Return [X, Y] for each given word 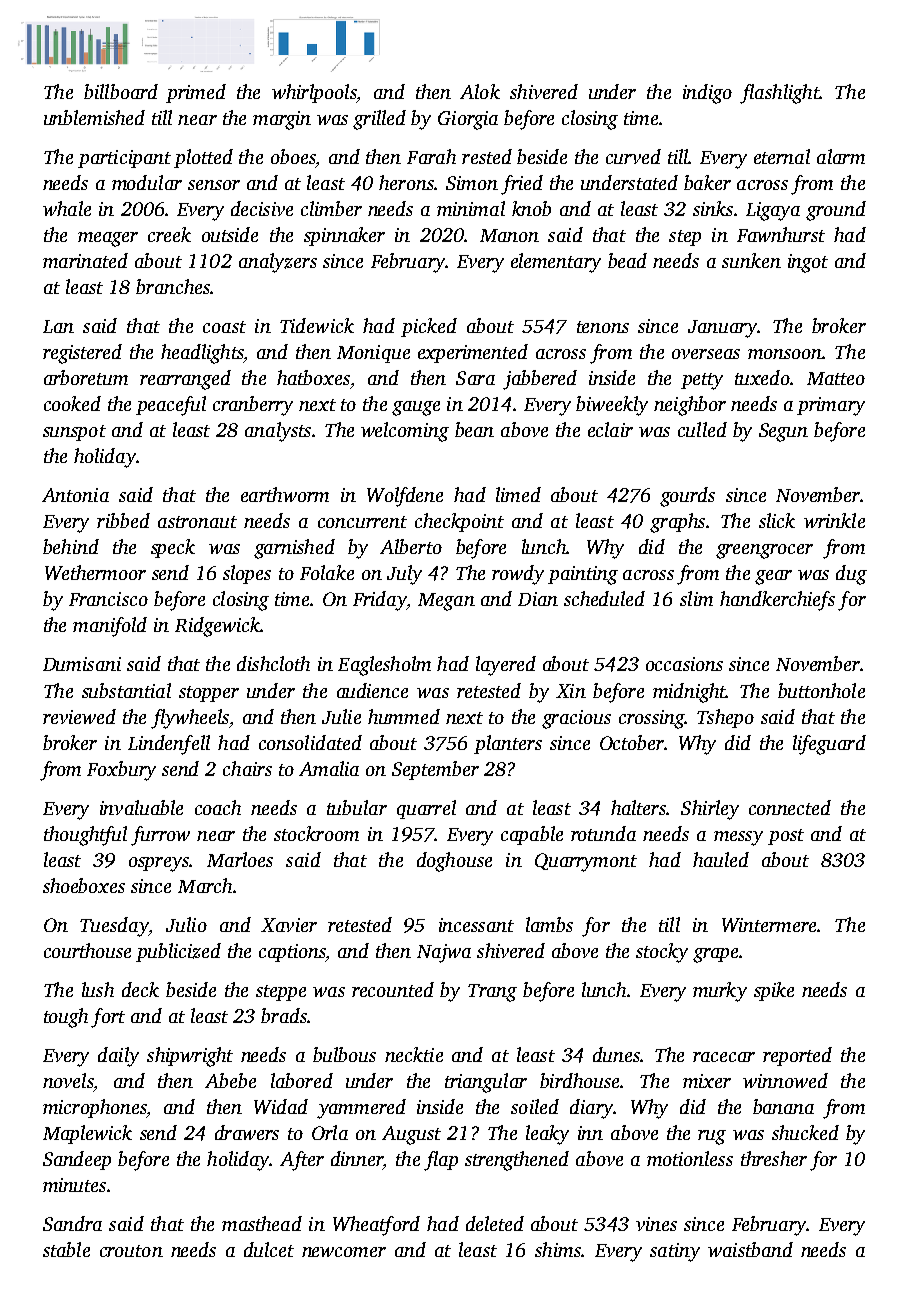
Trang [492, 993]
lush [98, 989]
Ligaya [773, 211]
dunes [616, 1054]
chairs [247, 768]
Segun [783, 432]
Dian [538, 599]
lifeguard [829, 745]
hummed [404, 716]
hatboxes [313, 377]
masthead [262, 1223]
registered [82, 354]
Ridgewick [217, 627]
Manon [509, 235]
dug [851, 575]
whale [67, 208]
